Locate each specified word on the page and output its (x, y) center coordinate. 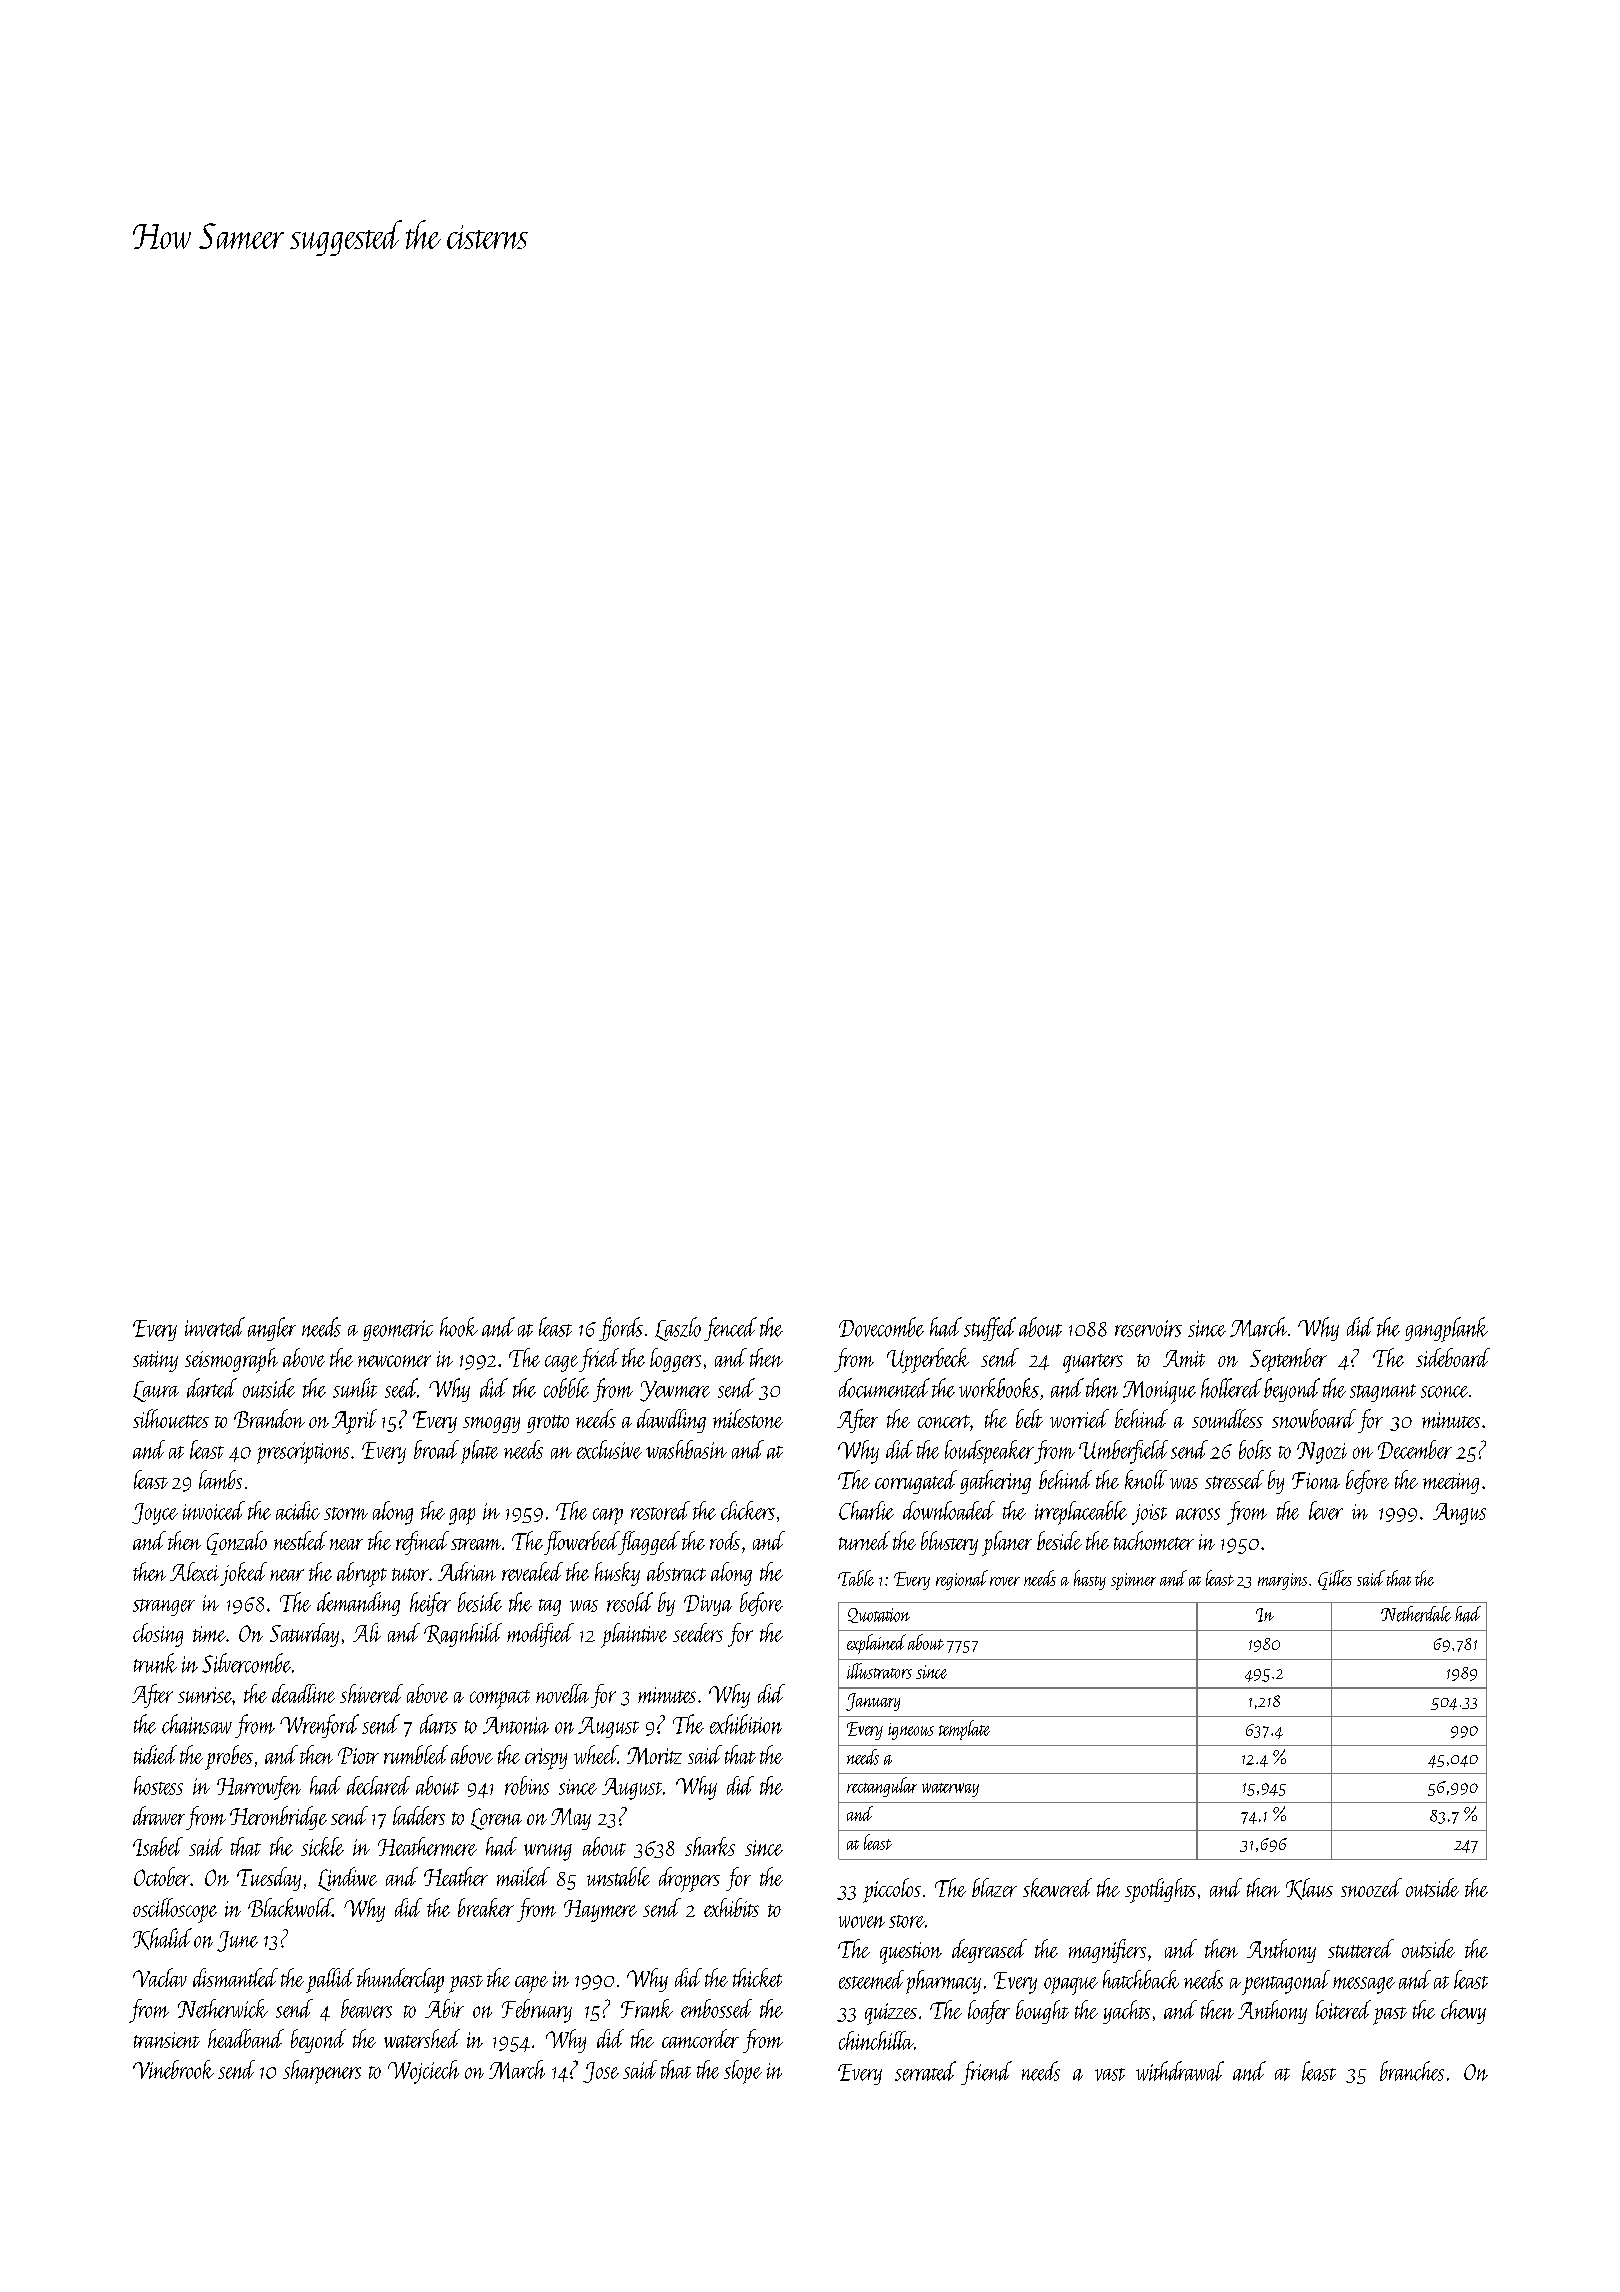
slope (743, 2072)
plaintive (634, 1635)
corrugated (916, 1482)
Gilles (1335, 1580)
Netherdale (1416, 1614)
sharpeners (322, 2072)
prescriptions (303, 1453)
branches (1412, 2071)
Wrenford (319, 1726)
